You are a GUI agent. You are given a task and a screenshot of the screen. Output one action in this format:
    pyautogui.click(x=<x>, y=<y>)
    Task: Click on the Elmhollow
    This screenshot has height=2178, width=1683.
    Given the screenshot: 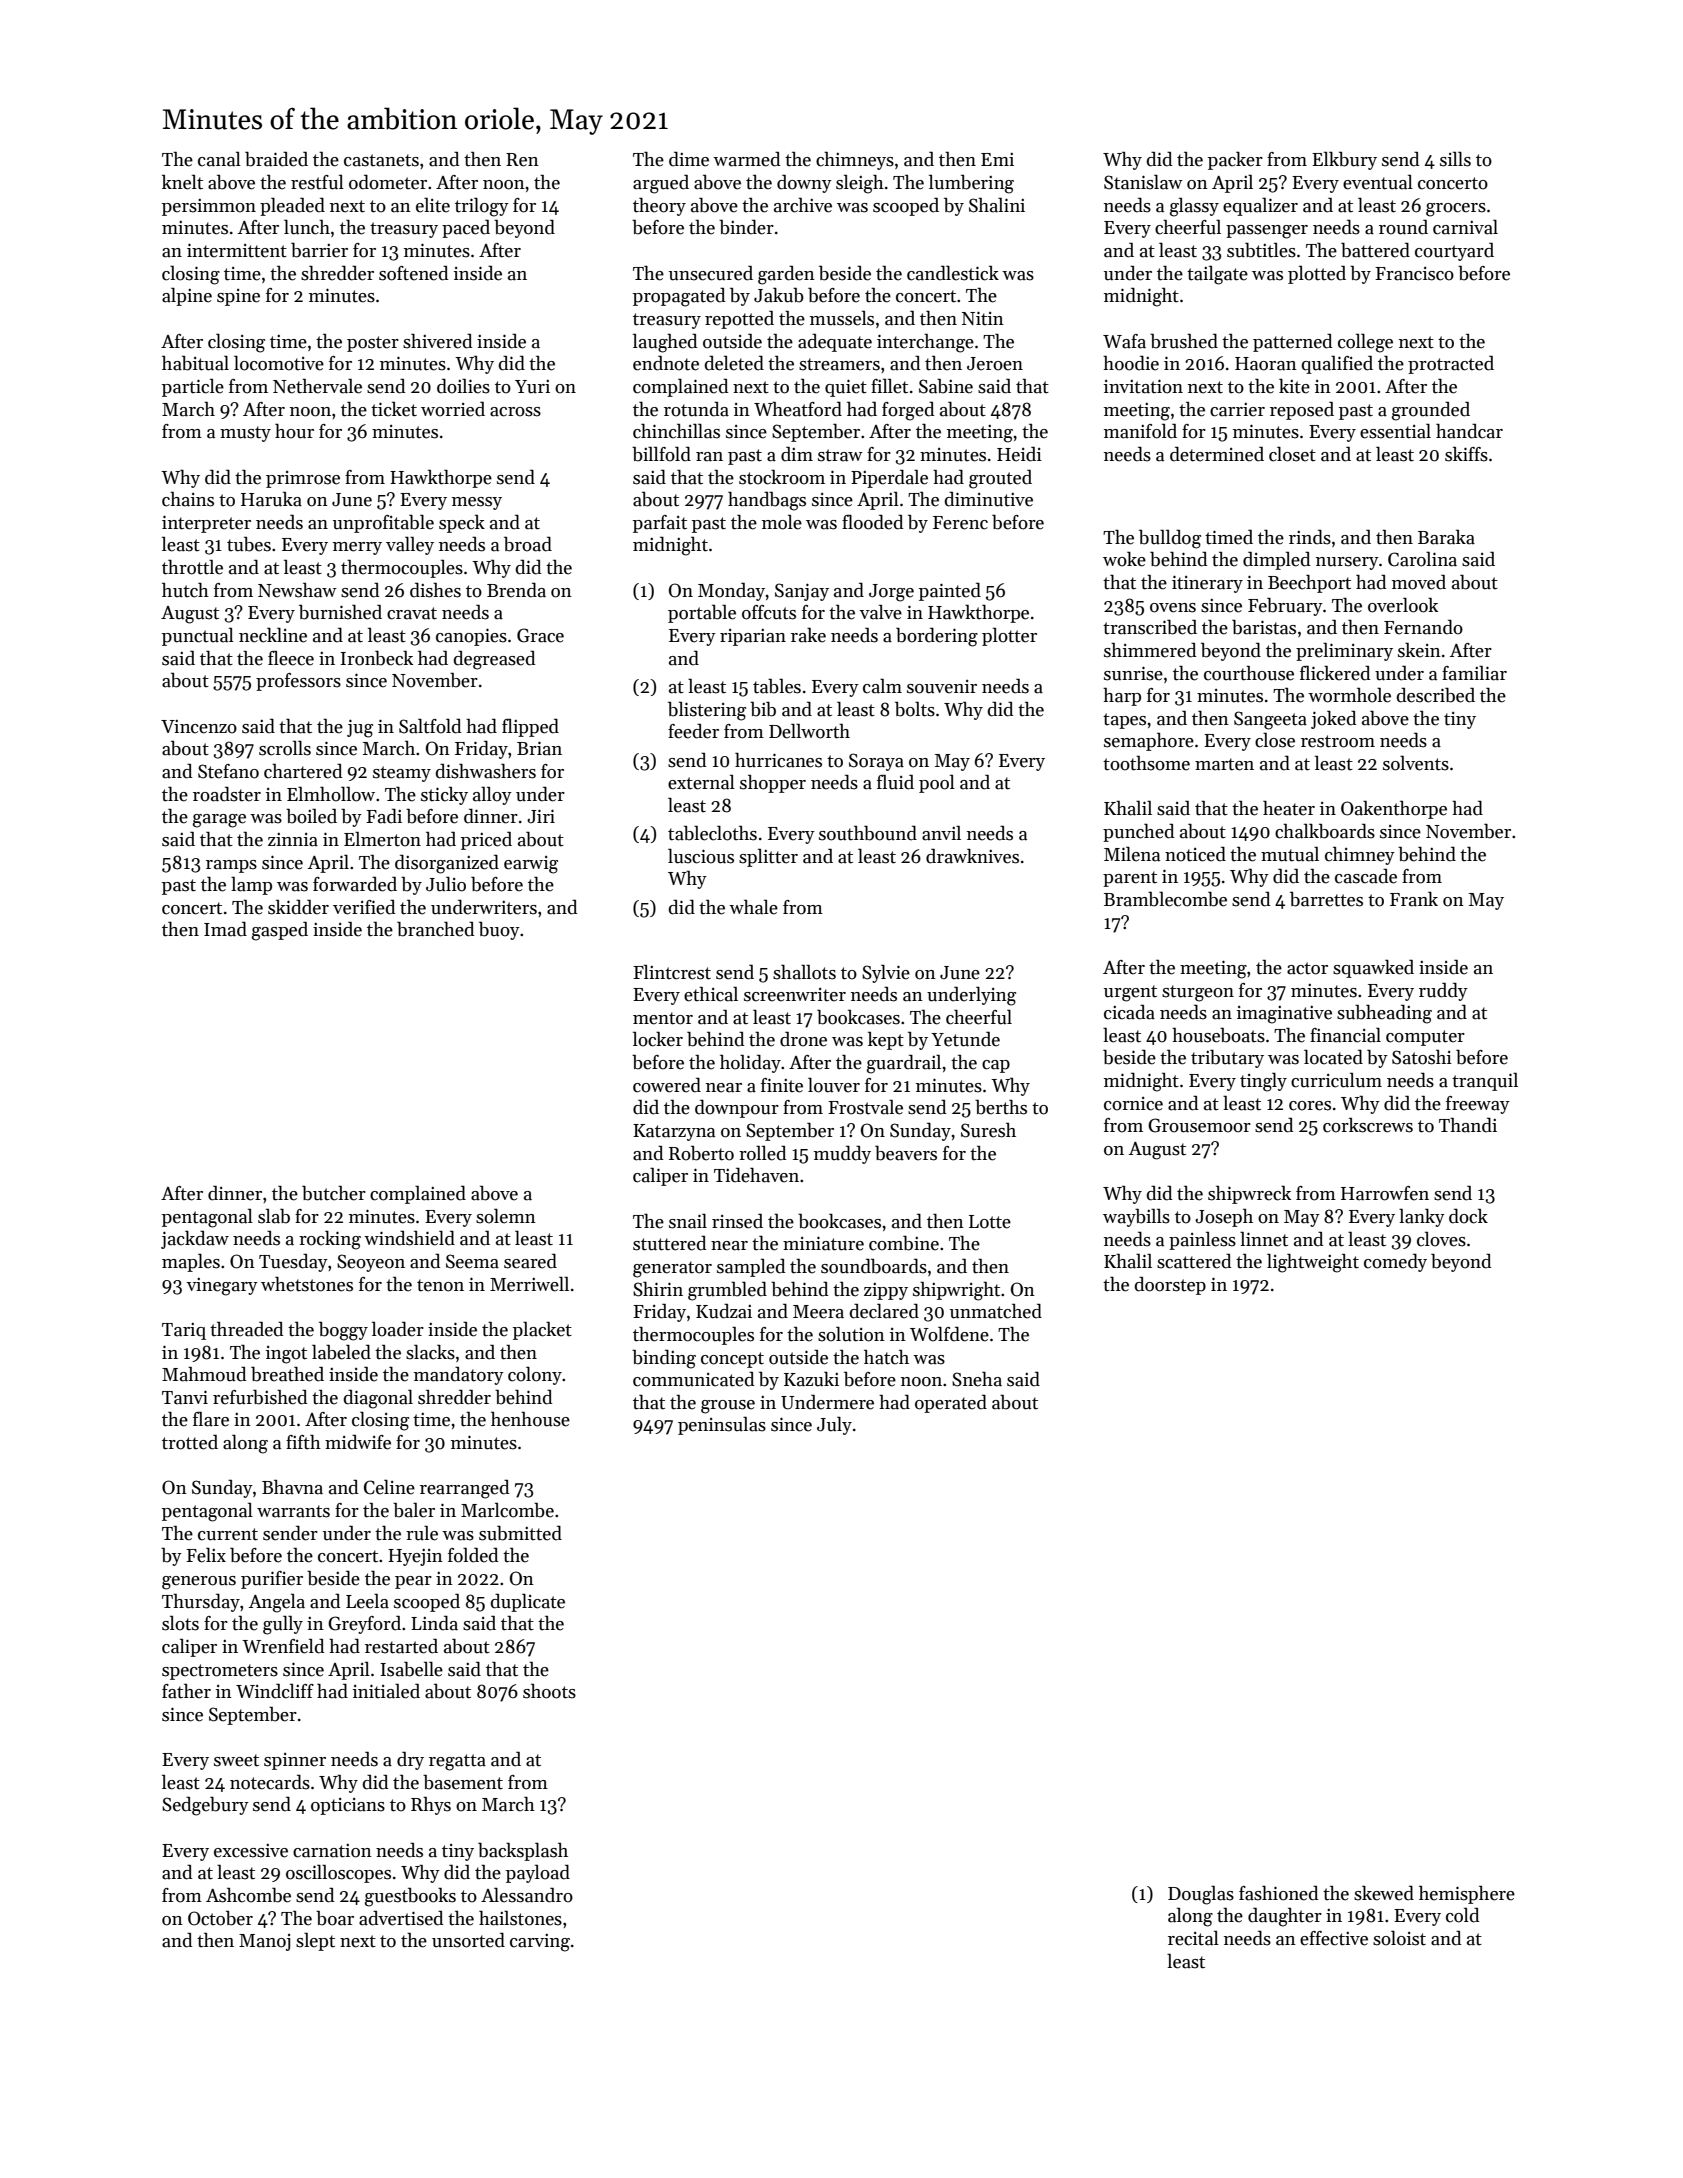 What is the action you would take?
    pyautogui.click(x=331, y=794)
